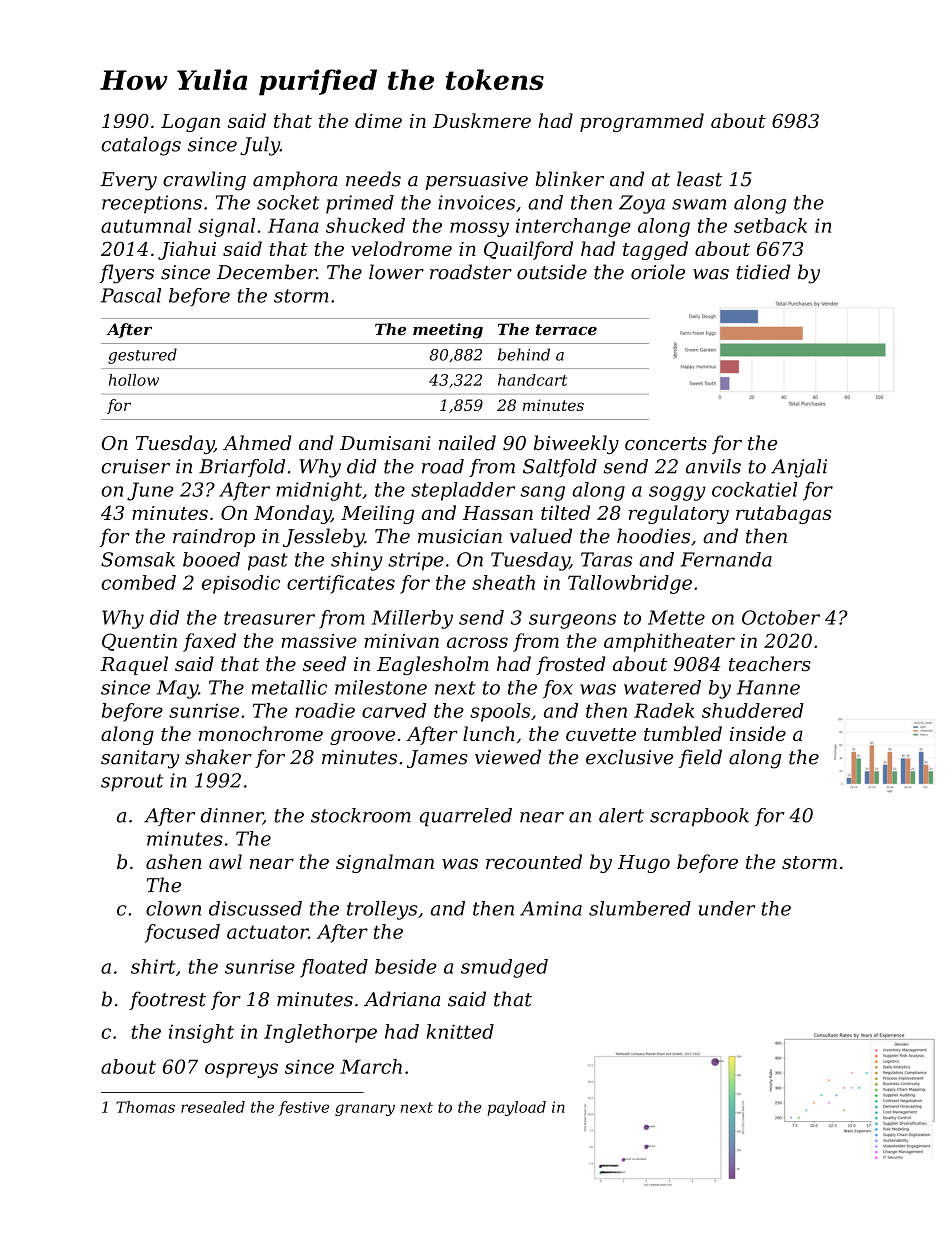 The width and height of the page is (952, 1233). What do you see at coordinates (190, 123) in the page?
I see `Logan` at bounding box center [190, 123].
